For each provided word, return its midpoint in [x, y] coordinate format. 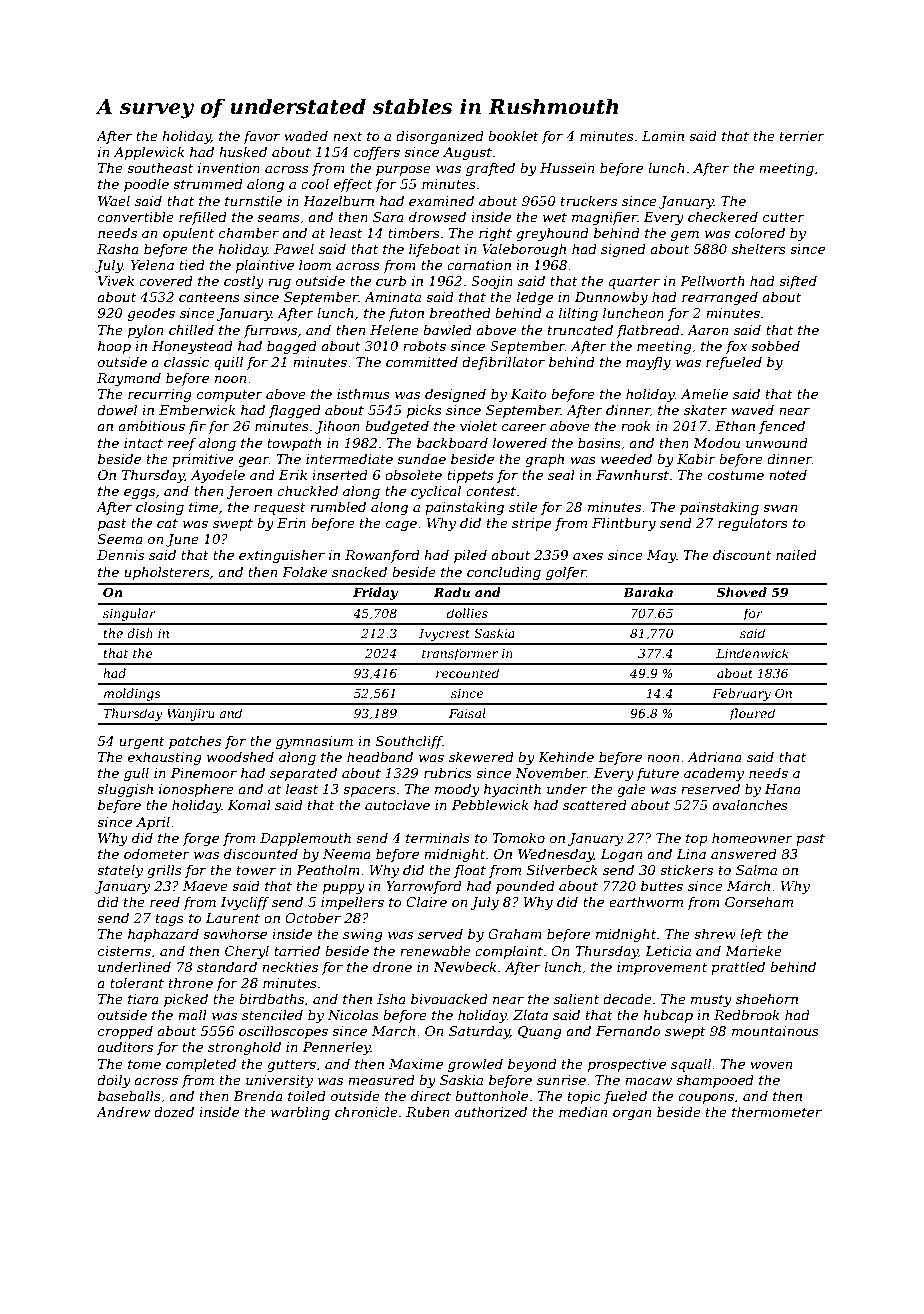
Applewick [149, 153]
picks [424, 411]
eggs [139, 494]
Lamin [663, 136]
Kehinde [566, 757]
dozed [174, 1112]
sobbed [775, 346]
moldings [132, 694]
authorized [491, 1112]
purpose [403, 171]
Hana [783, 789]
